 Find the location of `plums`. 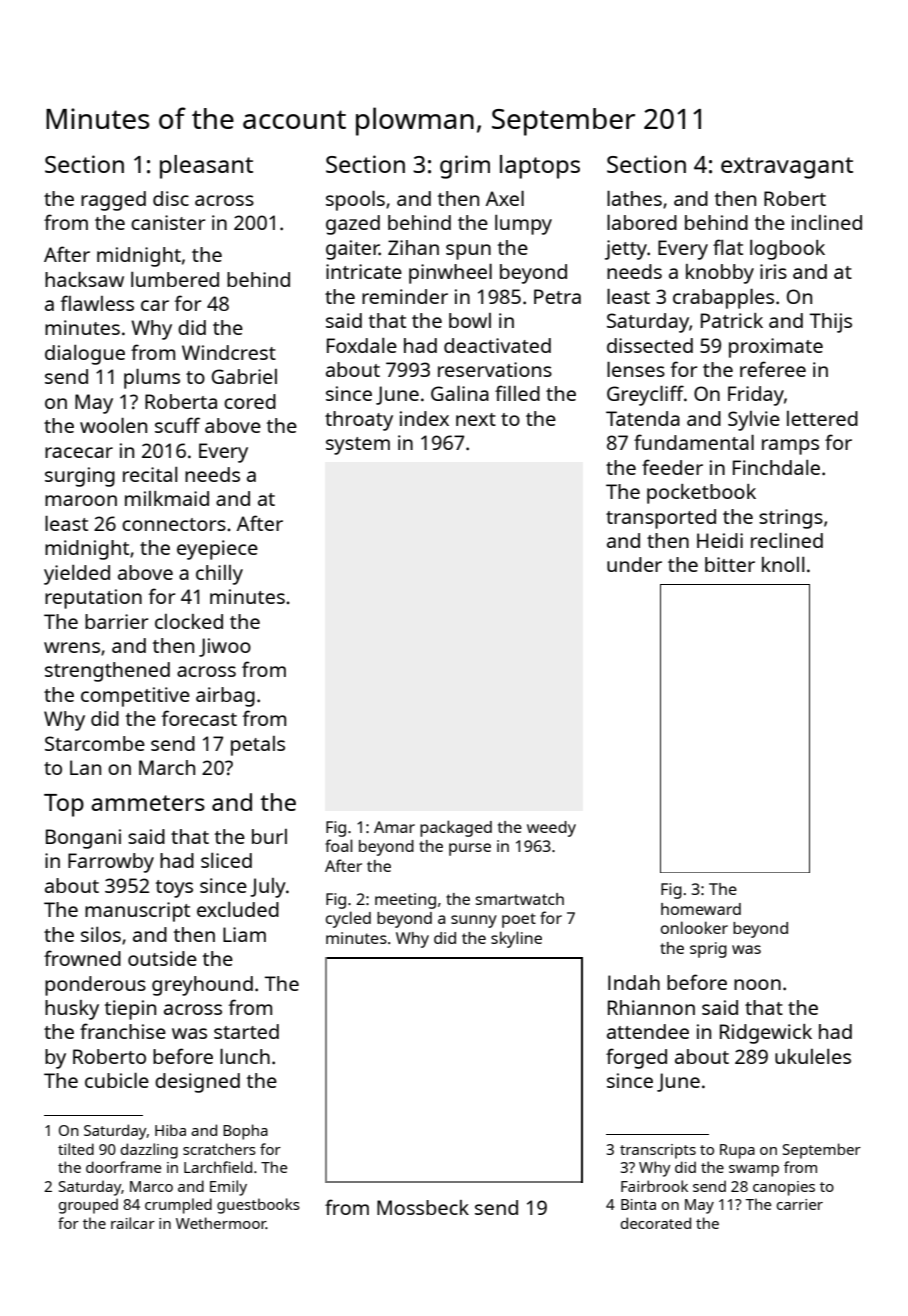

plums is located at coordinates (152, 379).
